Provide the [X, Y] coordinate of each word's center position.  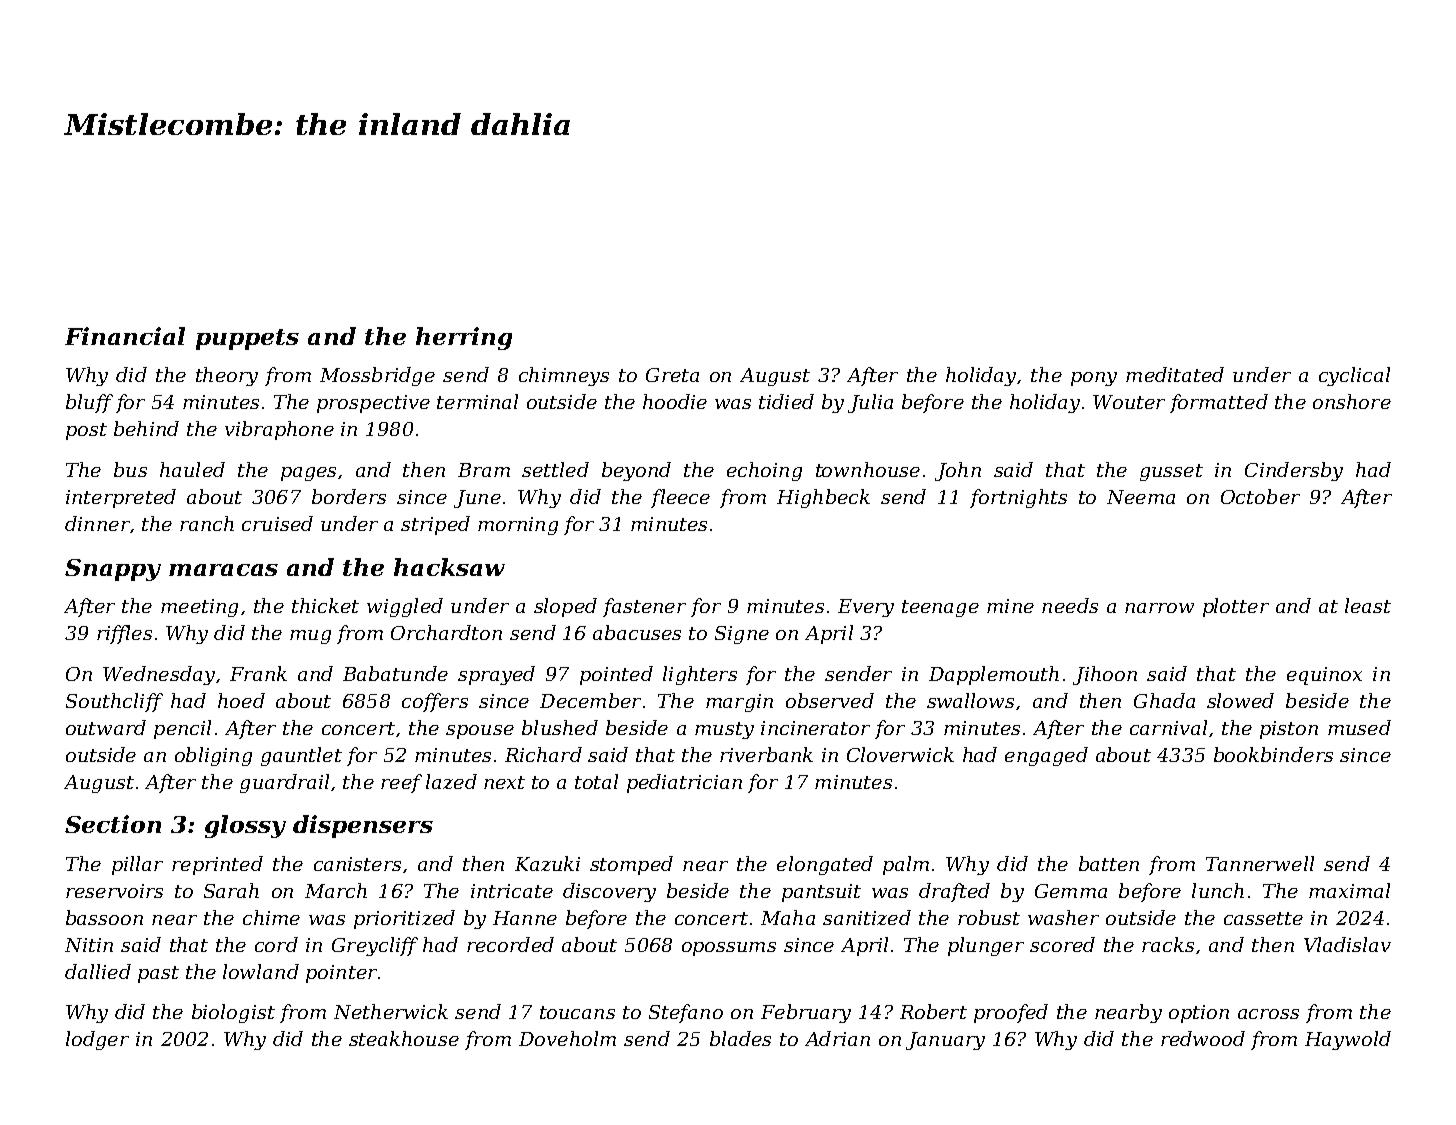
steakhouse [404, 1038]
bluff [89, 403]
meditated [1175, 374]
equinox [1324, 676]
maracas [223, 570]
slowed [1240, 700]
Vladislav [1347, 944]
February [806, 1013]
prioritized [404, 919]
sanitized [867, 917]
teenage [940, 608]
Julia [870, 403]
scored [1062, 944]
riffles [124, 634]
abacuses [637, 632]
